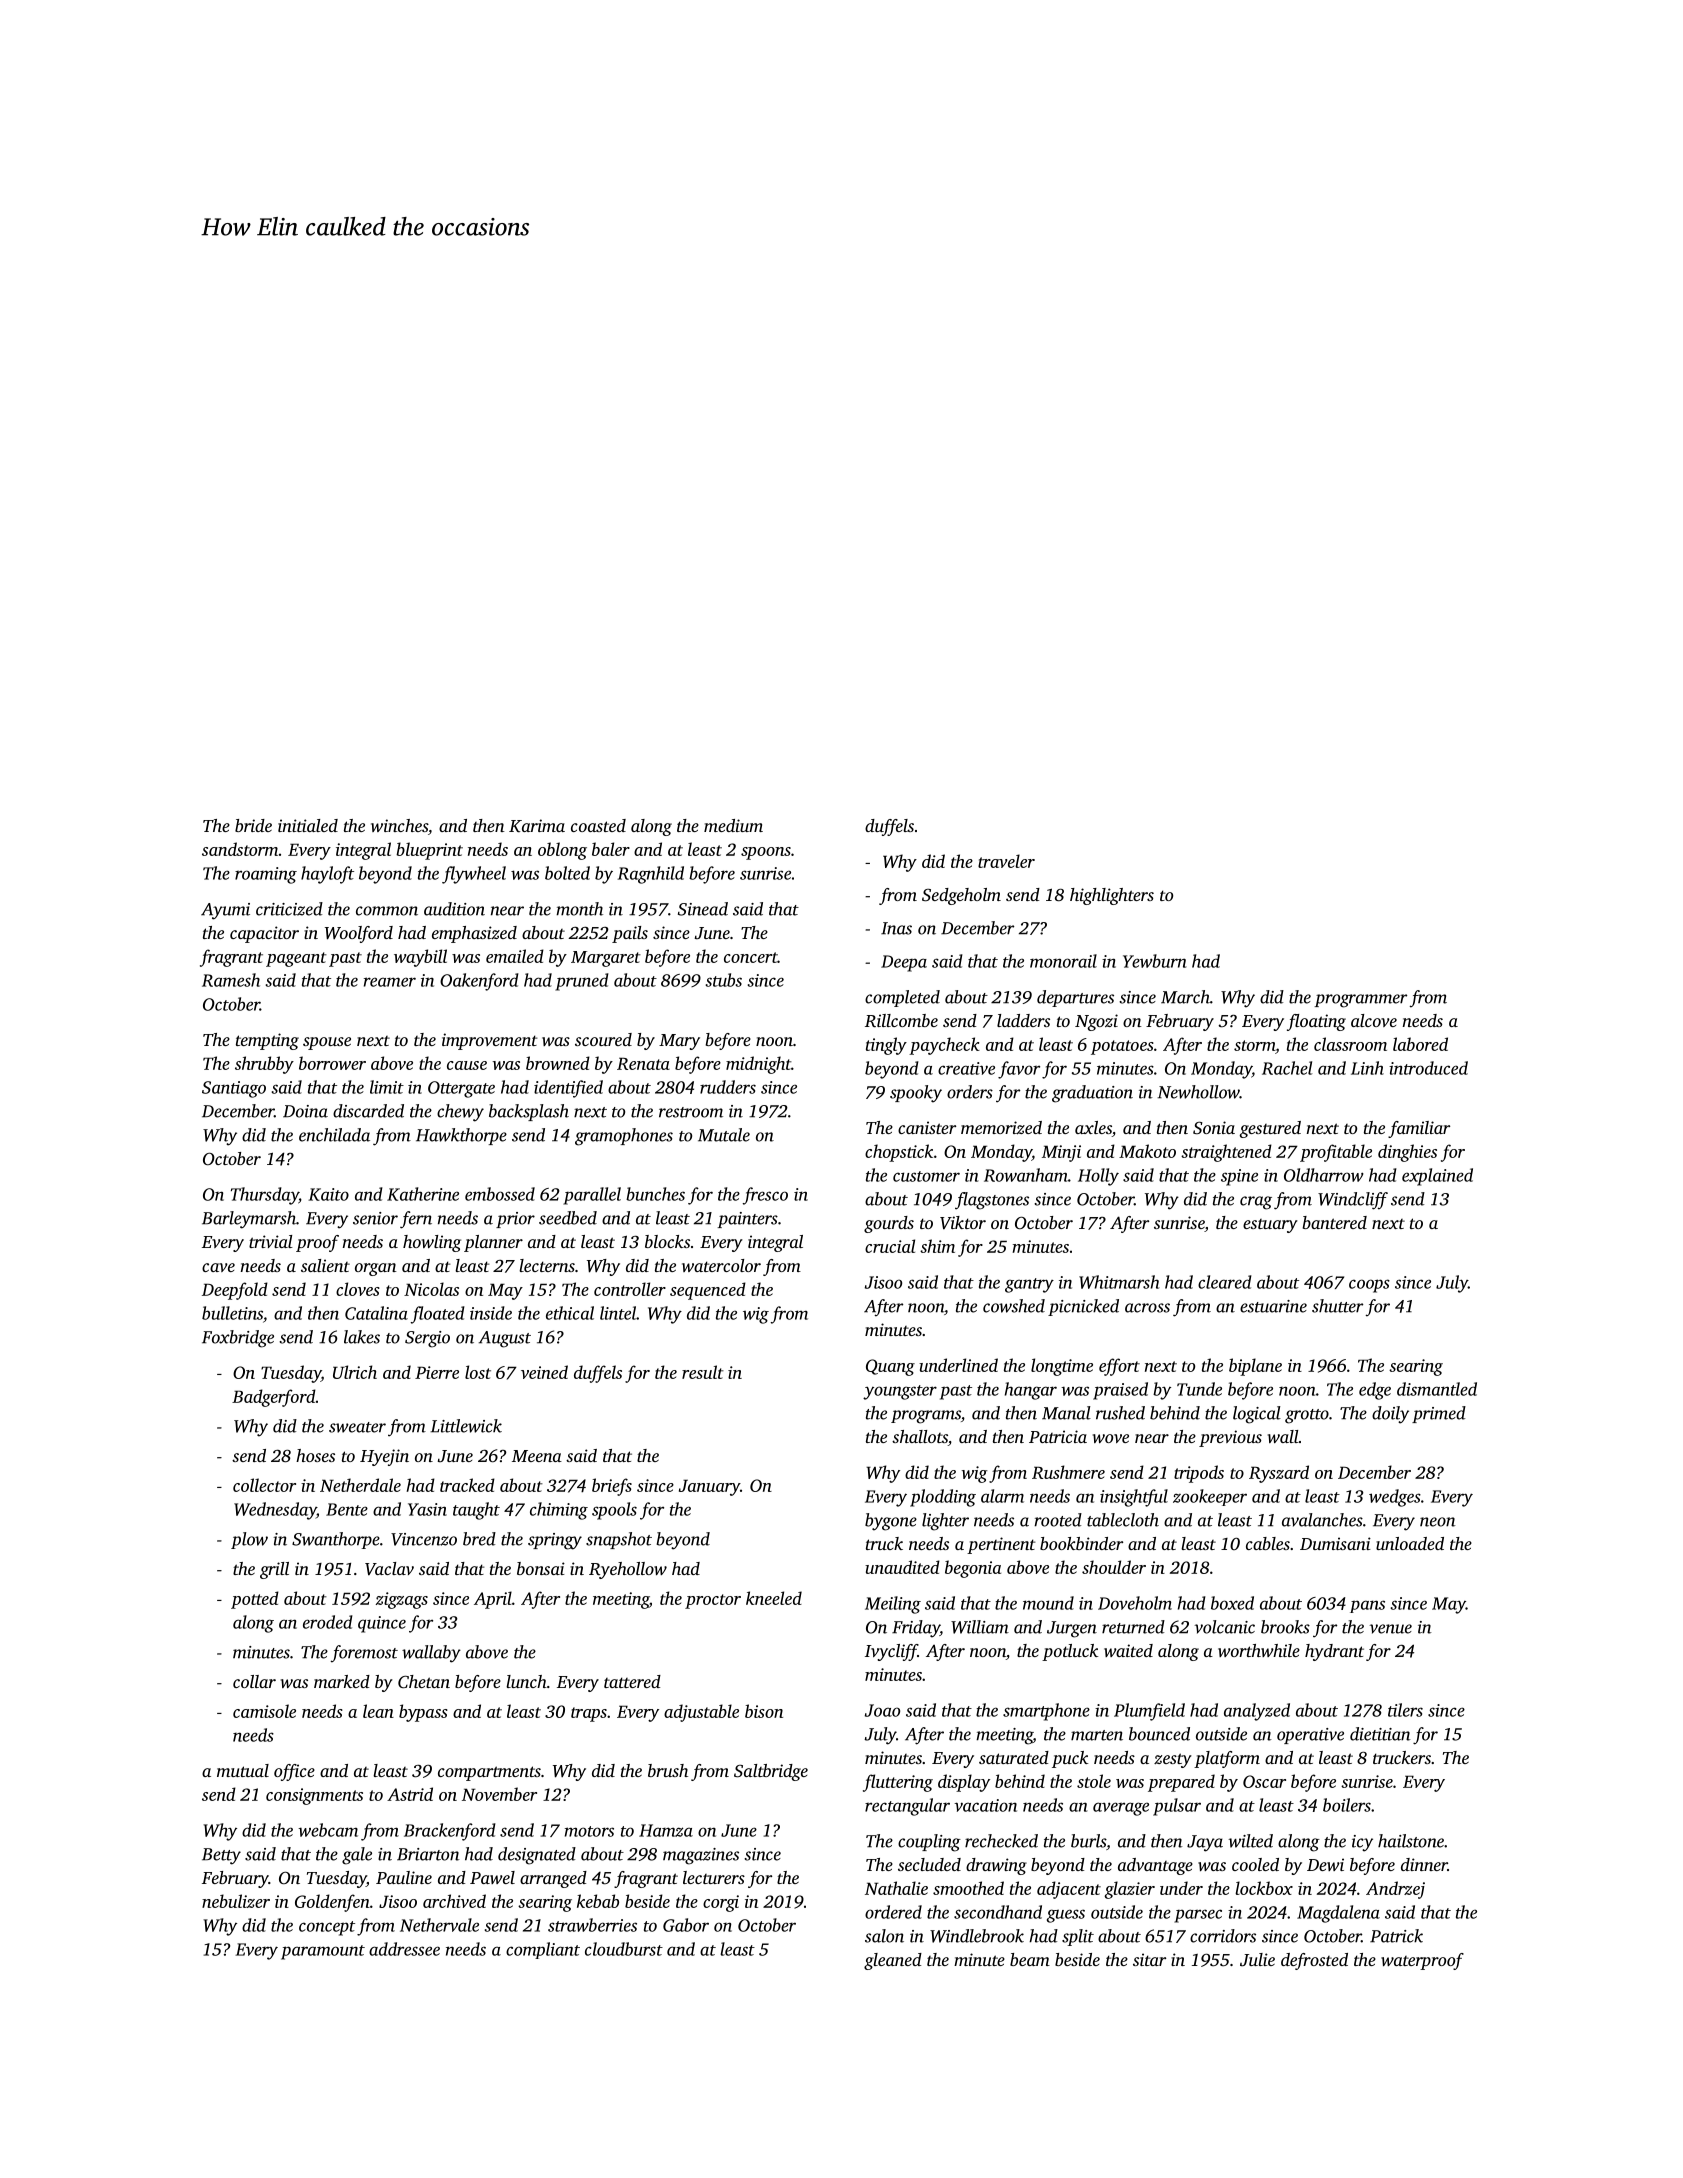 The height and width of the image is (2178, 1683). Describe the element at coordinates (253, 825) in the image. I see `bride` at that location.
